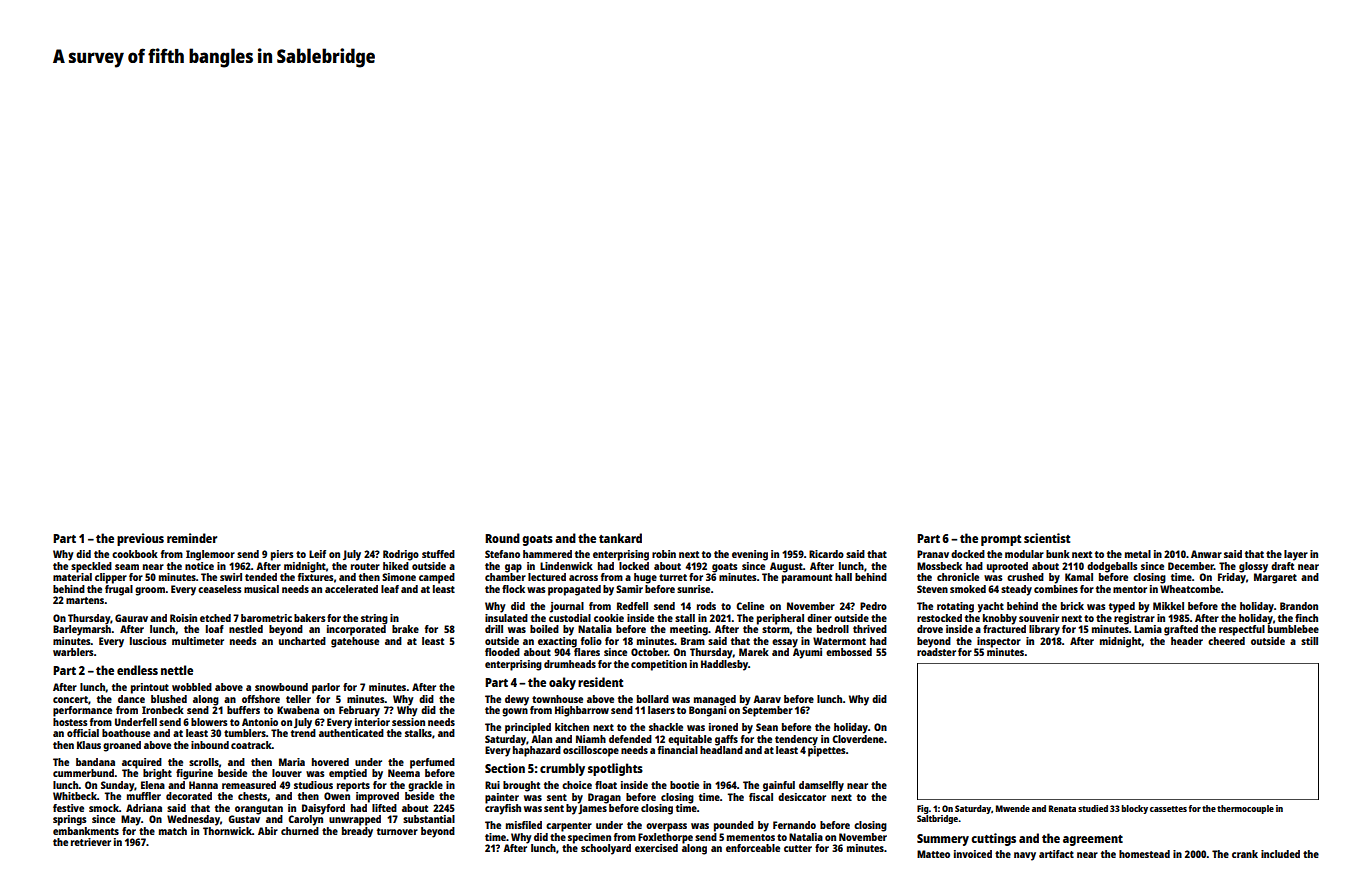  What do you see at coordinates (1047, 538) in the screenshot?
I see `scientist` at bounding box center [1047, 538].
